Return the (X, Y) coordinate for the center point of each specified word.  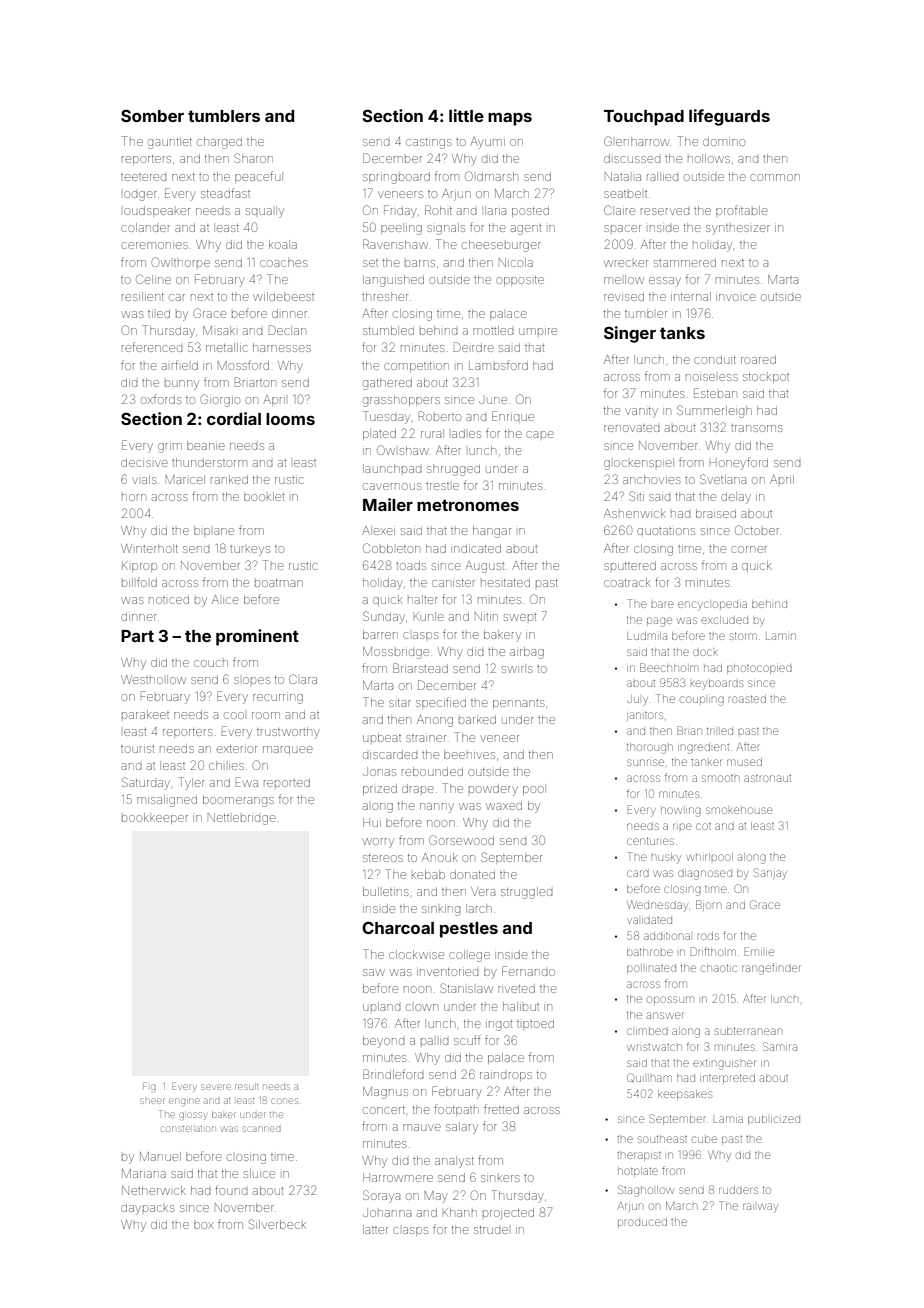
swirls (517, 668)
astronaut (767, 778)
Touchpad (644, 118)
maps (510, 119)
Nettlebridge (242, 819)
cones (285, 1101)
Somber (152, 115)
